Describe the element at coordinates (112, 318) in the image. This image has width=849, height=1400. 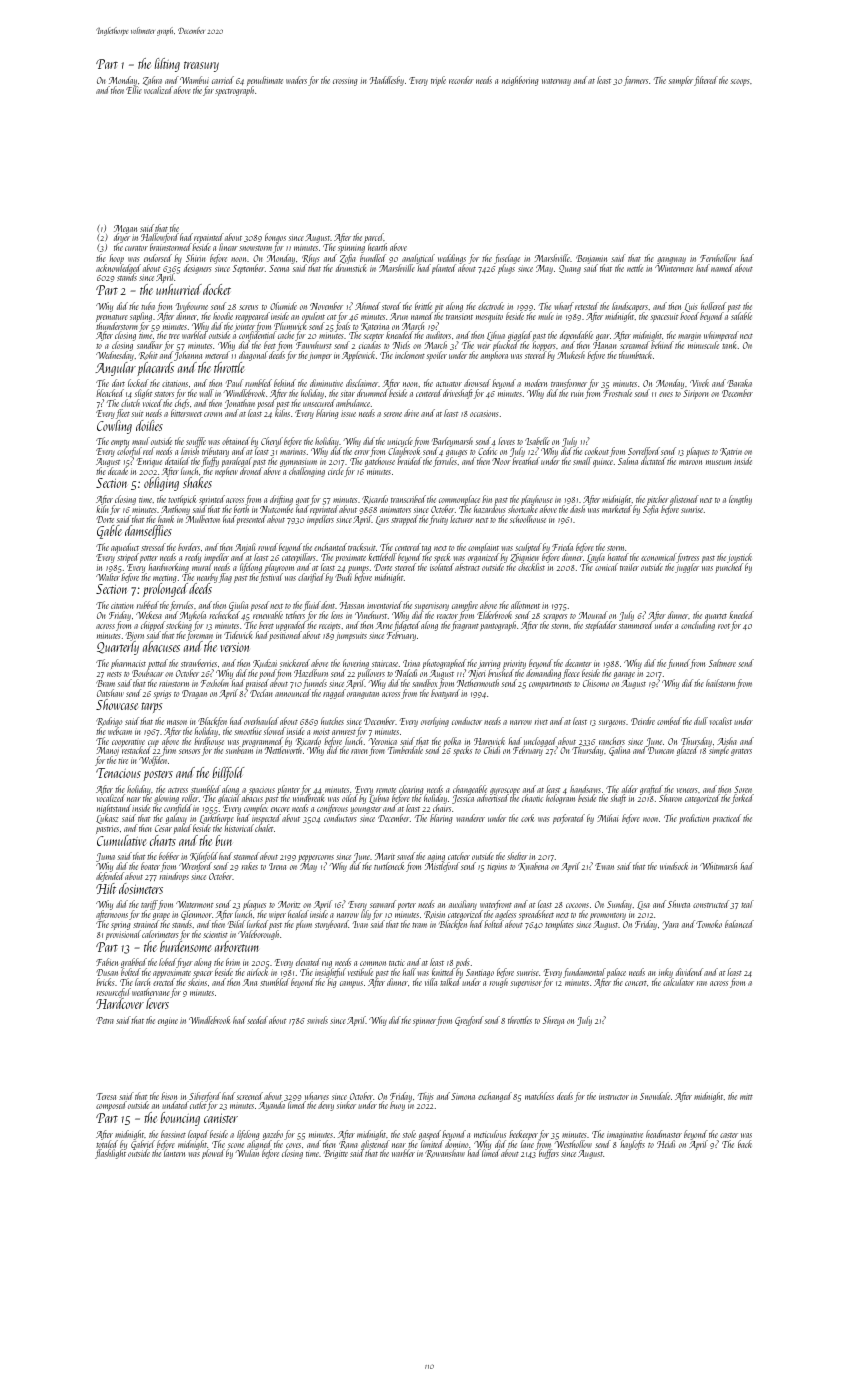
I see `premature` at that location.
